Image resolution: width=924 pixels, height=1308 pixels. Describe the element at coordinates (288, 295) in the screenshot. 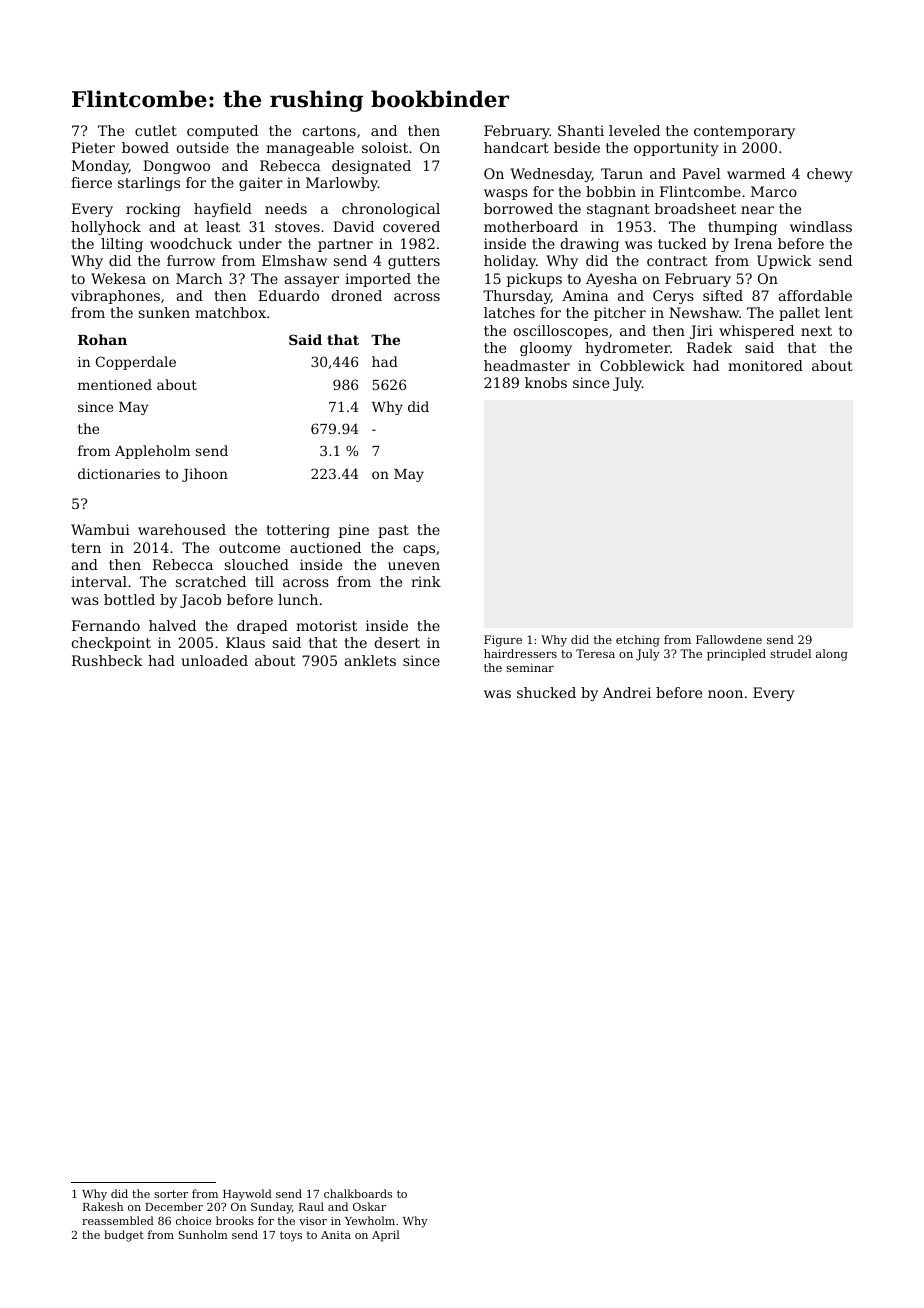

I see `Eduardo` at that location.
